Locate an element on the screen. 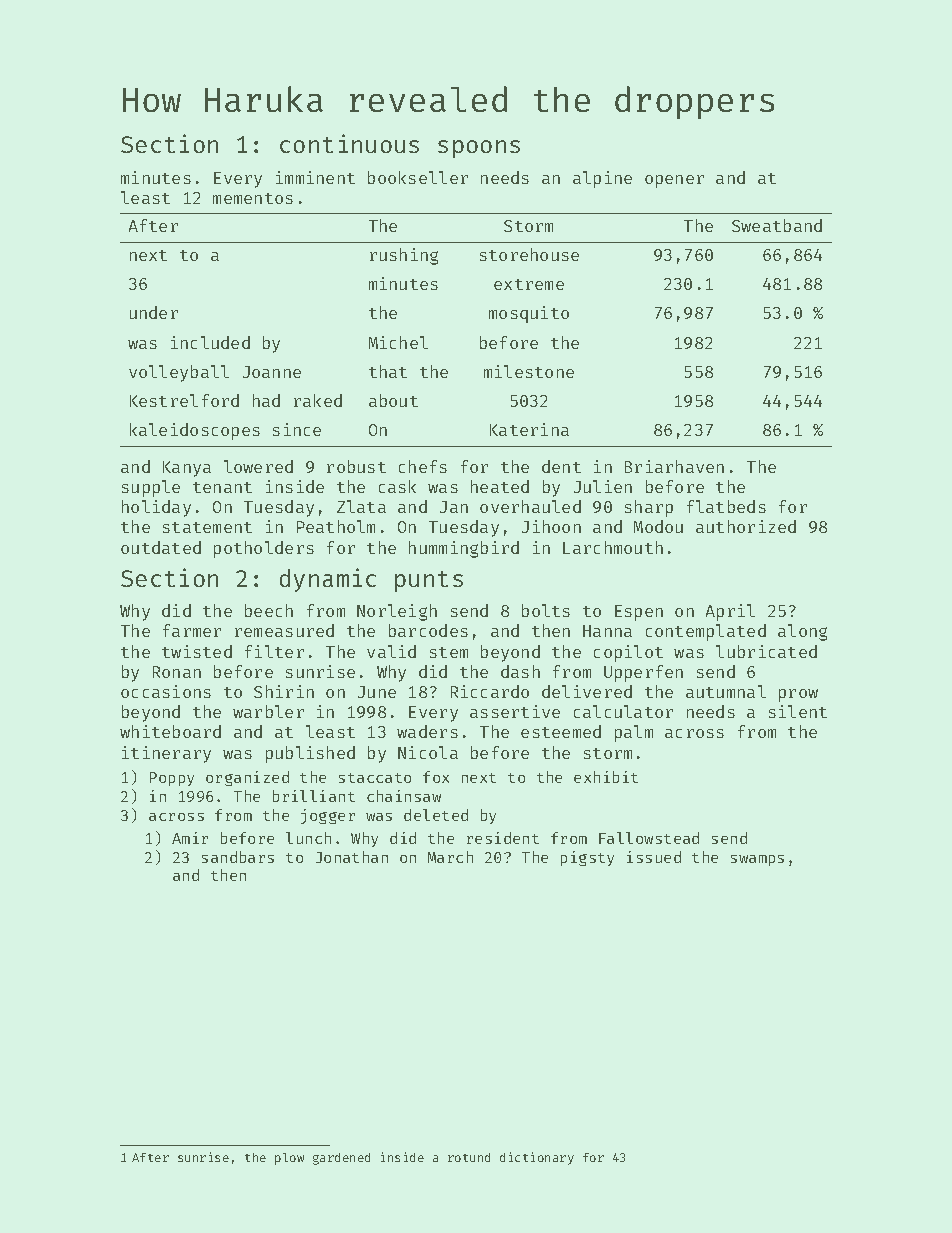 This screenshot has height=1233, width=952. beech is located at coordinates (269, 610).
